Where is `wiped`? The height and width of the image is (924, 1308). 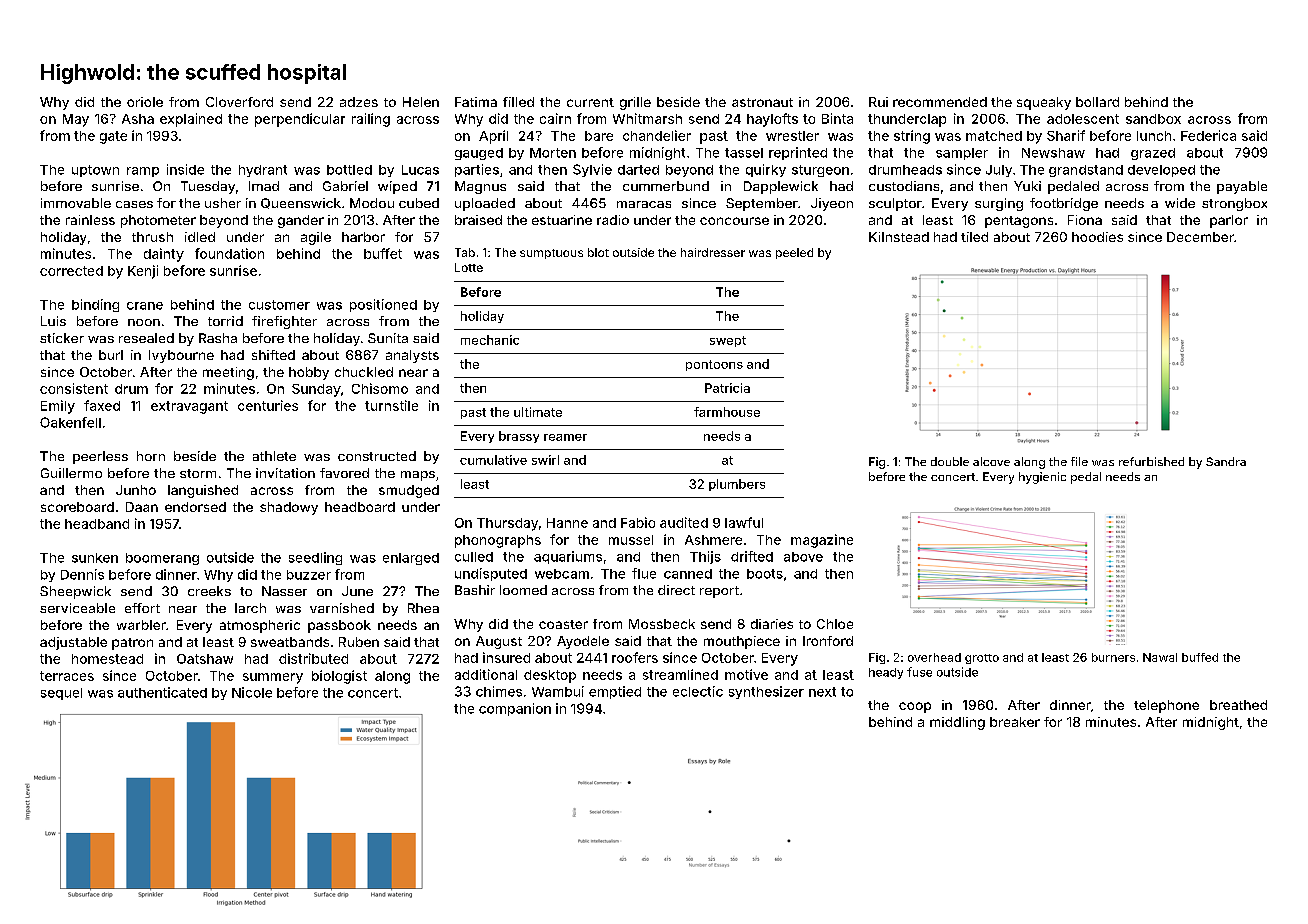
wiped is located at coordinates (397, 187).
